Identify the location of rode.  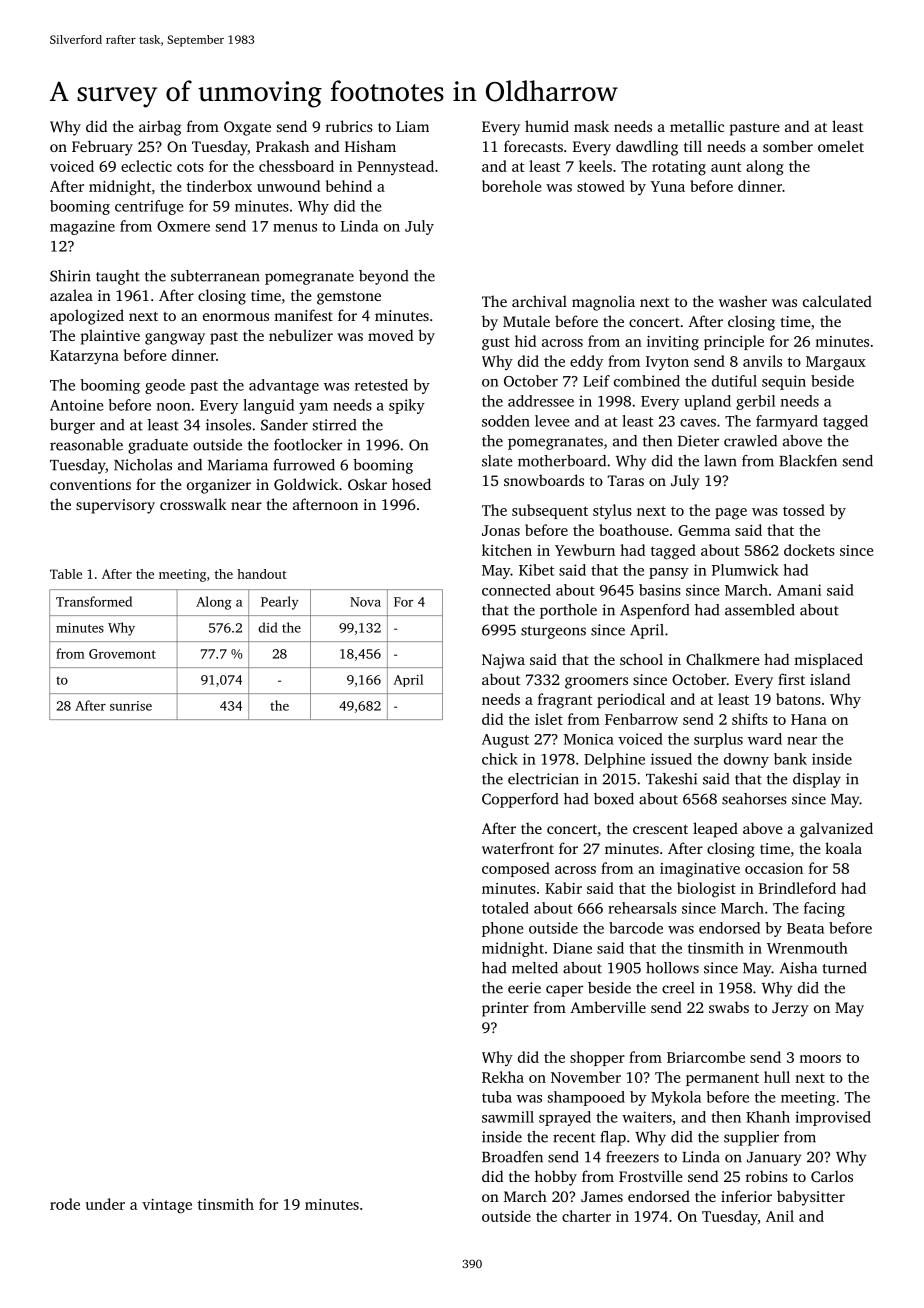
(65, 1204).
